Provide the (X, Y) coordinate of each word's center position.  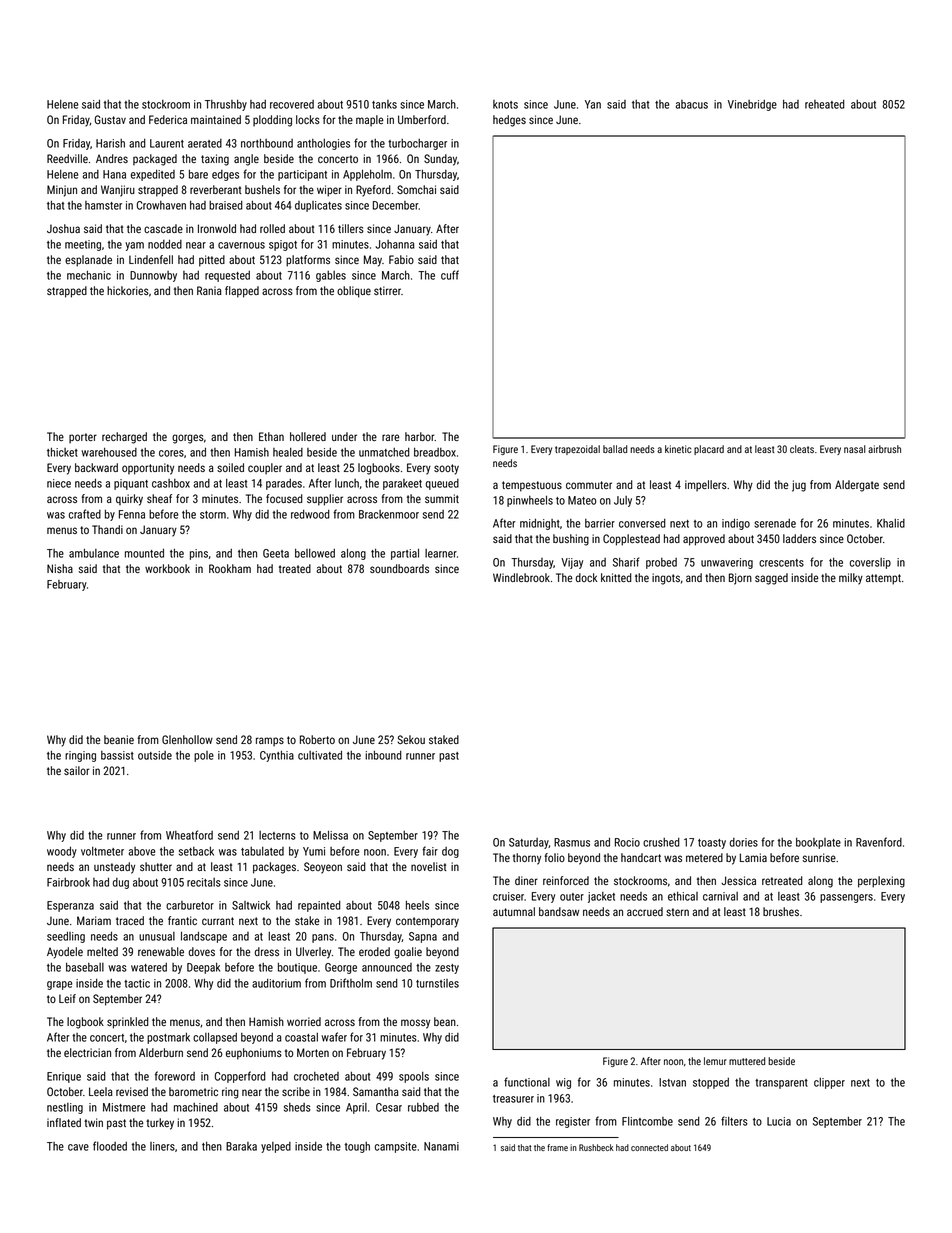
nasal (855, 449)
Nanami (441, 1146)
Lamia (753, 857)
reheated (825, 104)
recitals (204, 882)
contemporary (427, 922)
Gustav (110, 119)
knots (505, 104)
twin (93, 1122)
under (344, 436)
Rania (209, 290)
